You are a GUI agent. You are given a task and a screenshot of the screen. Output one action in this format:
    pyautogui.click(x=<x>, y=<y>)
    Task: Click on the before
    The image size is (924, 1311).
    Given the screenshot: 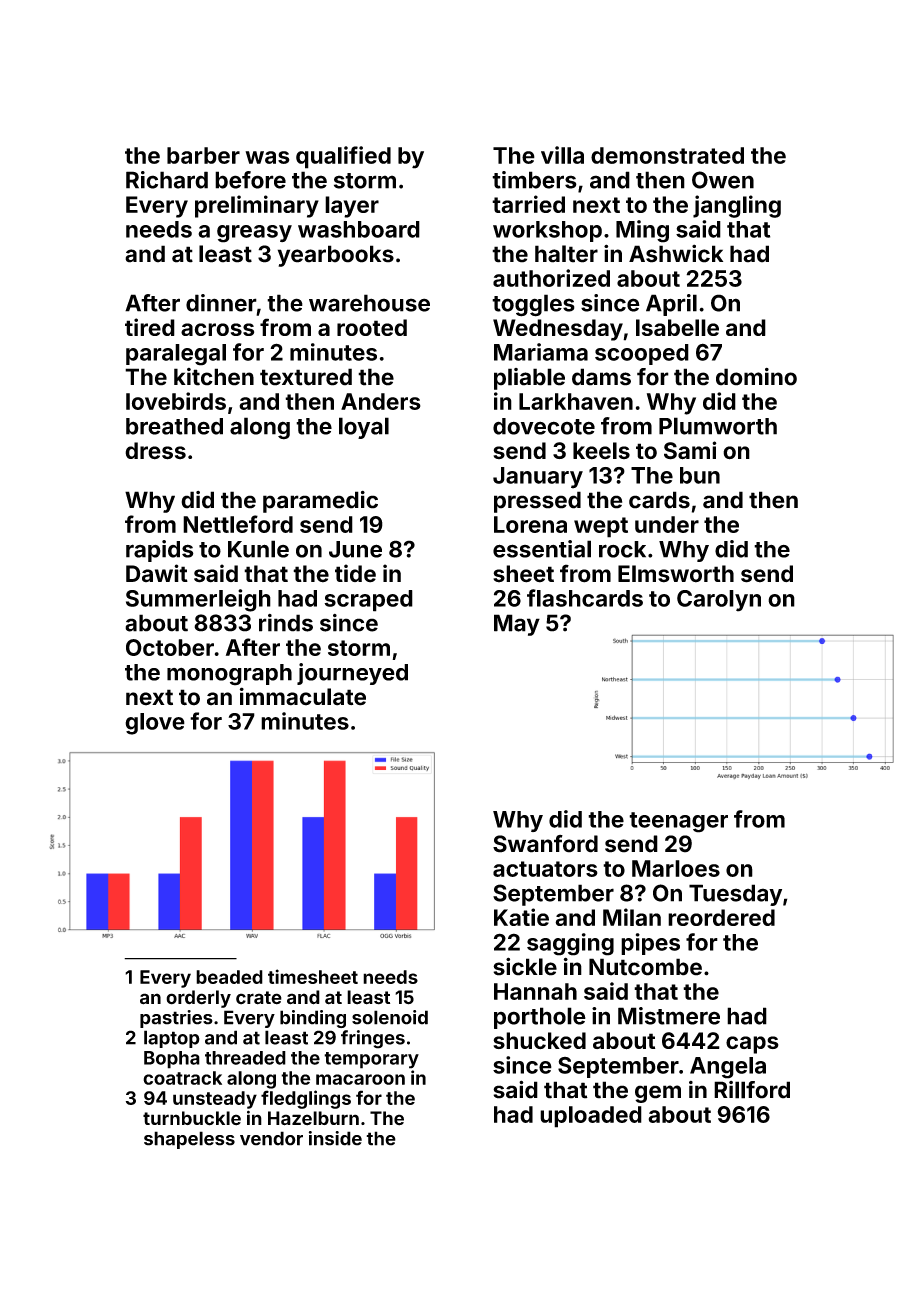 What is the action you would take?
    pyautogui.click(x=250, y=180)
